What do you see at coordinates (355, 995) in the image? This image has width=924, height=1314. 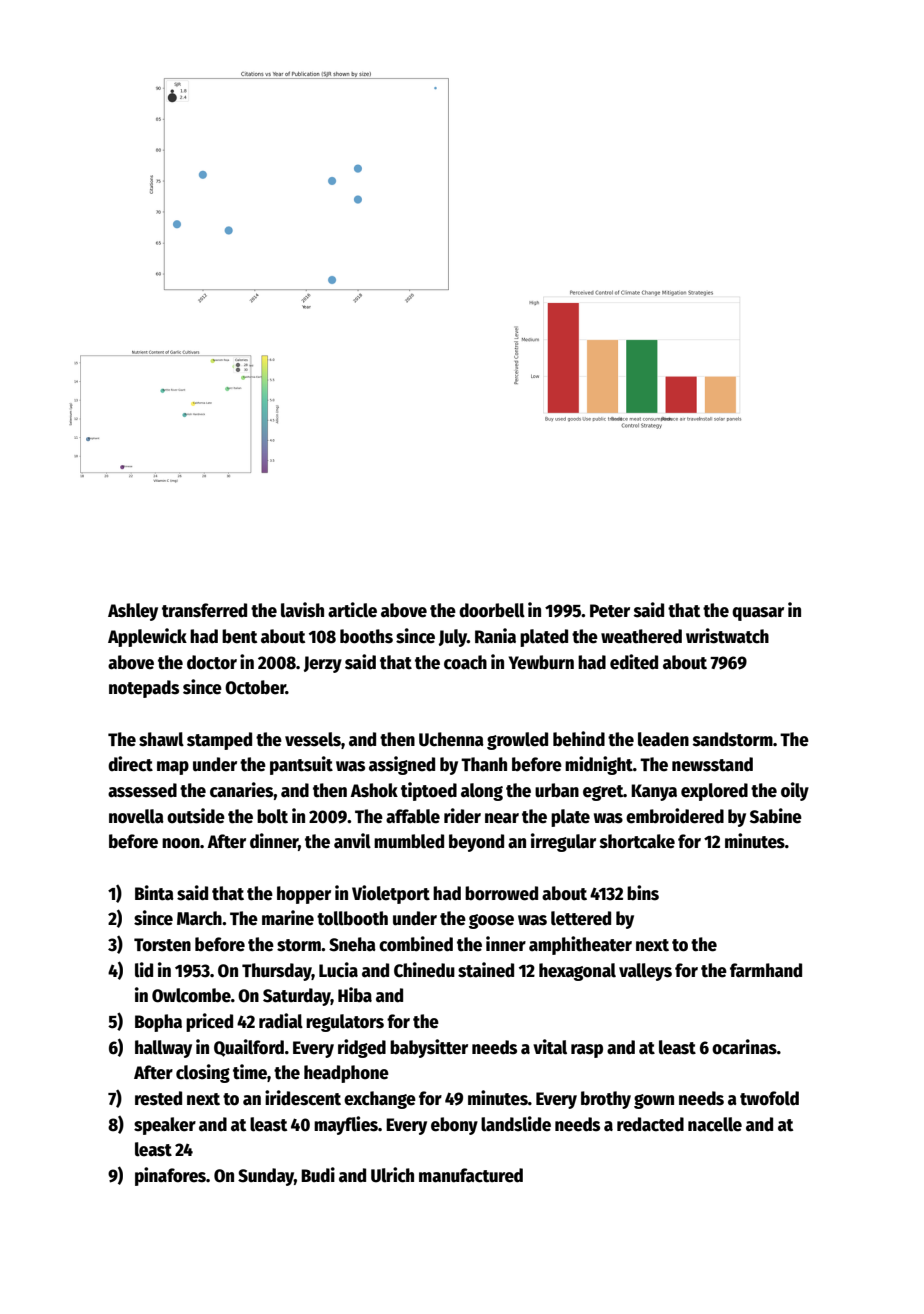 I see `Hiba` at bounding box center [355, 995].
